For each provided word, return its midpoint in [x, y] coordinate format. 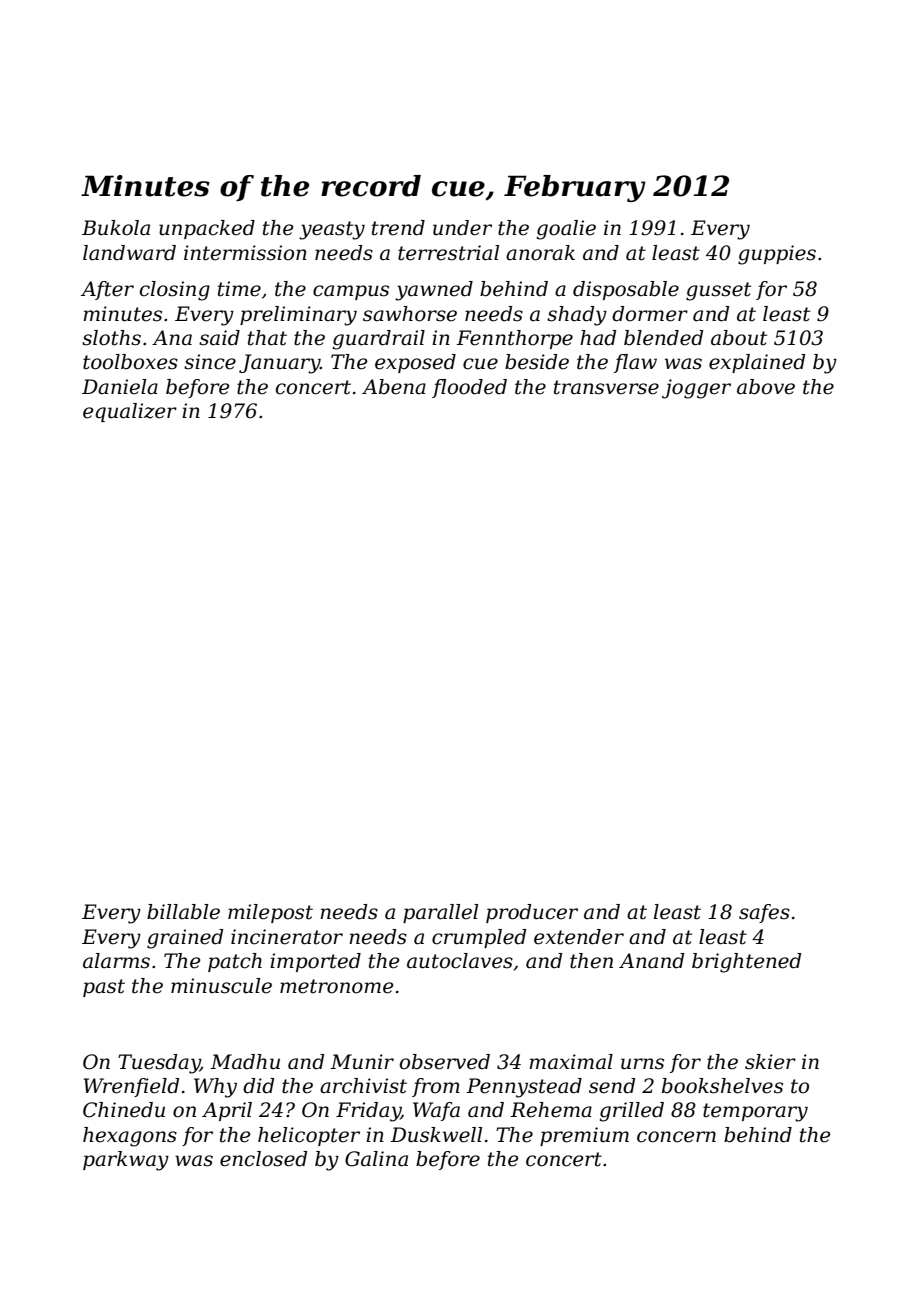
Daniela [120, 387]
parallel [440, 913]
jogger [696, 389]
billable [183, 912]
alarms [116, 961]
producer [532, 913]
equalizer [130, 412]
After [107, 290]
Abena [394, 387]
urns [642, 1064]
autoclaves [460, 961]
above [766, 387]
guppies [777, 255]
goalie [566, 230]
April [227, 1111]
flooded [469, 388]
